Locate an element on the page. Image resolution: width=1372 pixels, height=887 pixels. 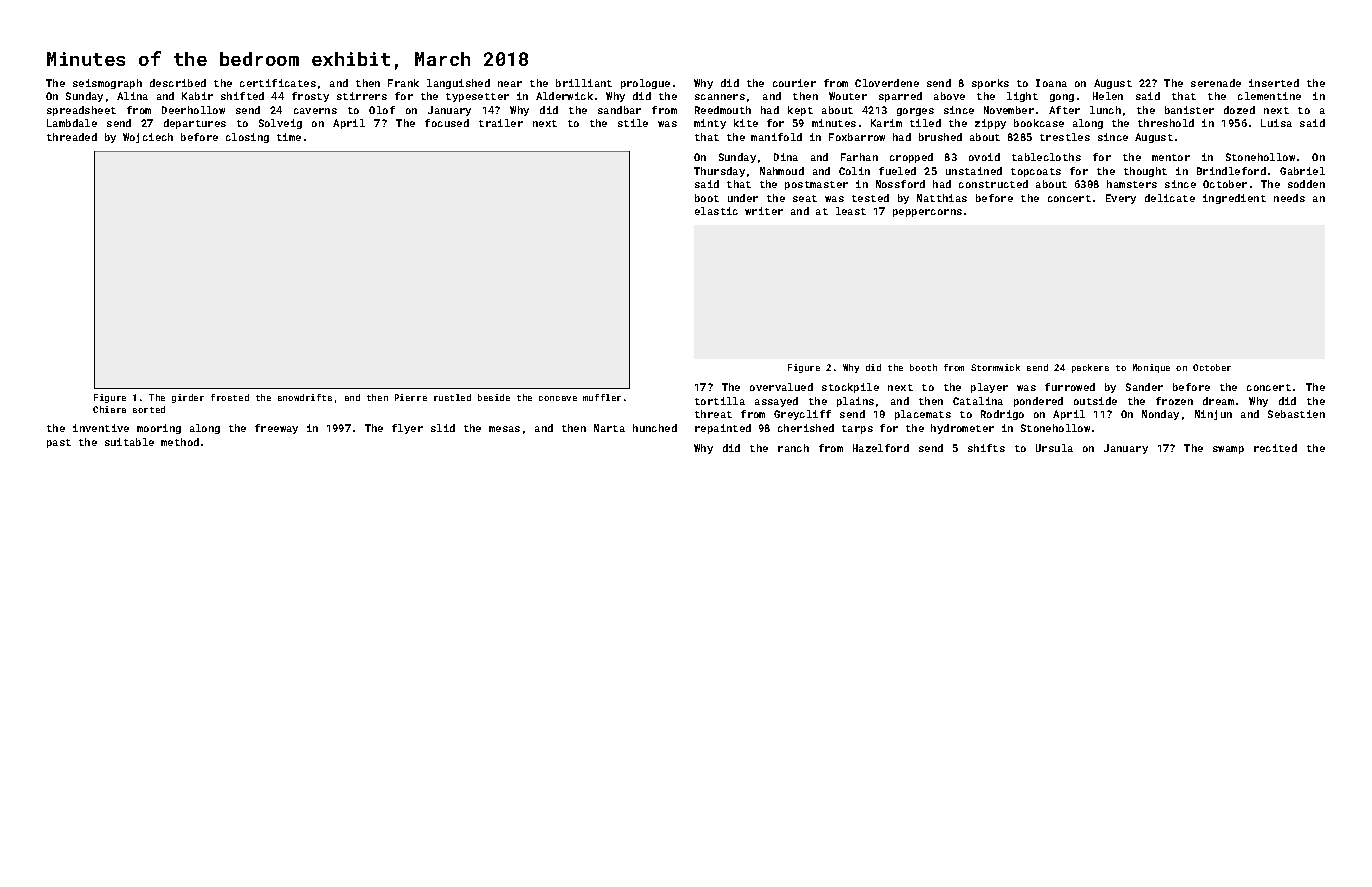
time is located at coordinates (289, 137).
